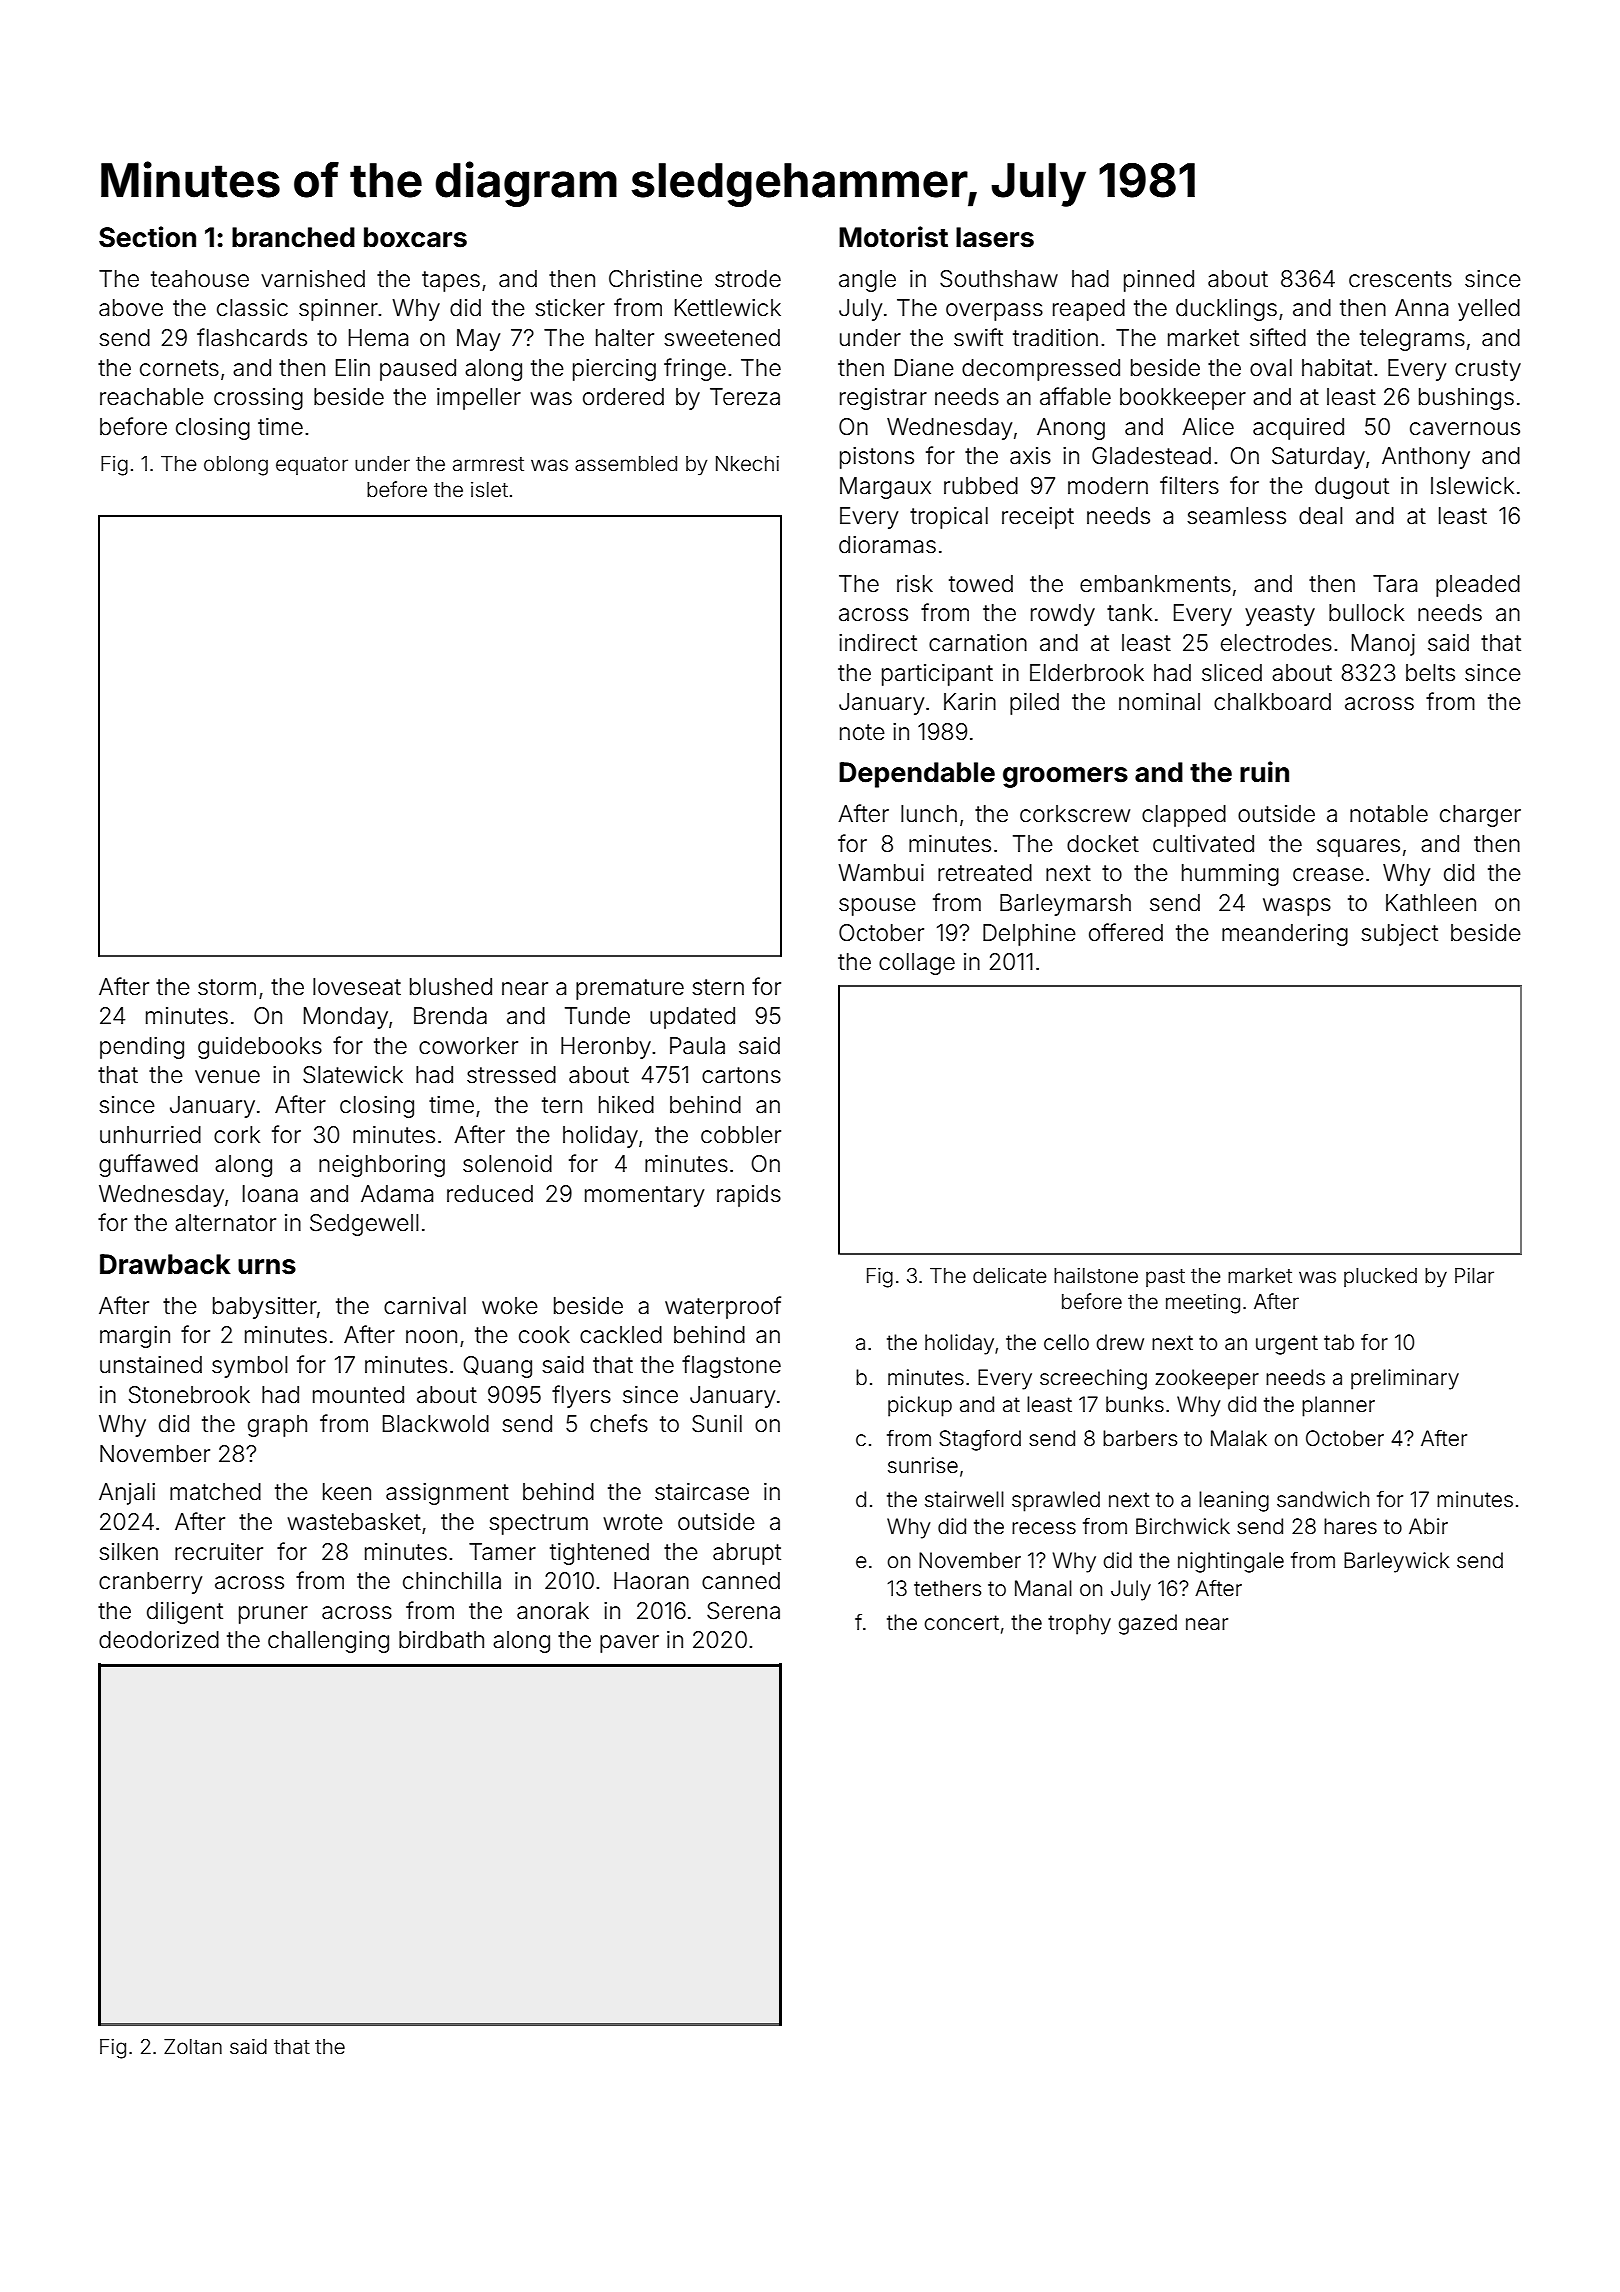 The width and height of the image is (1620, 2292). Describe the element at coordinates (193, 2046) in the image. I see `Zoltan` at that location.
